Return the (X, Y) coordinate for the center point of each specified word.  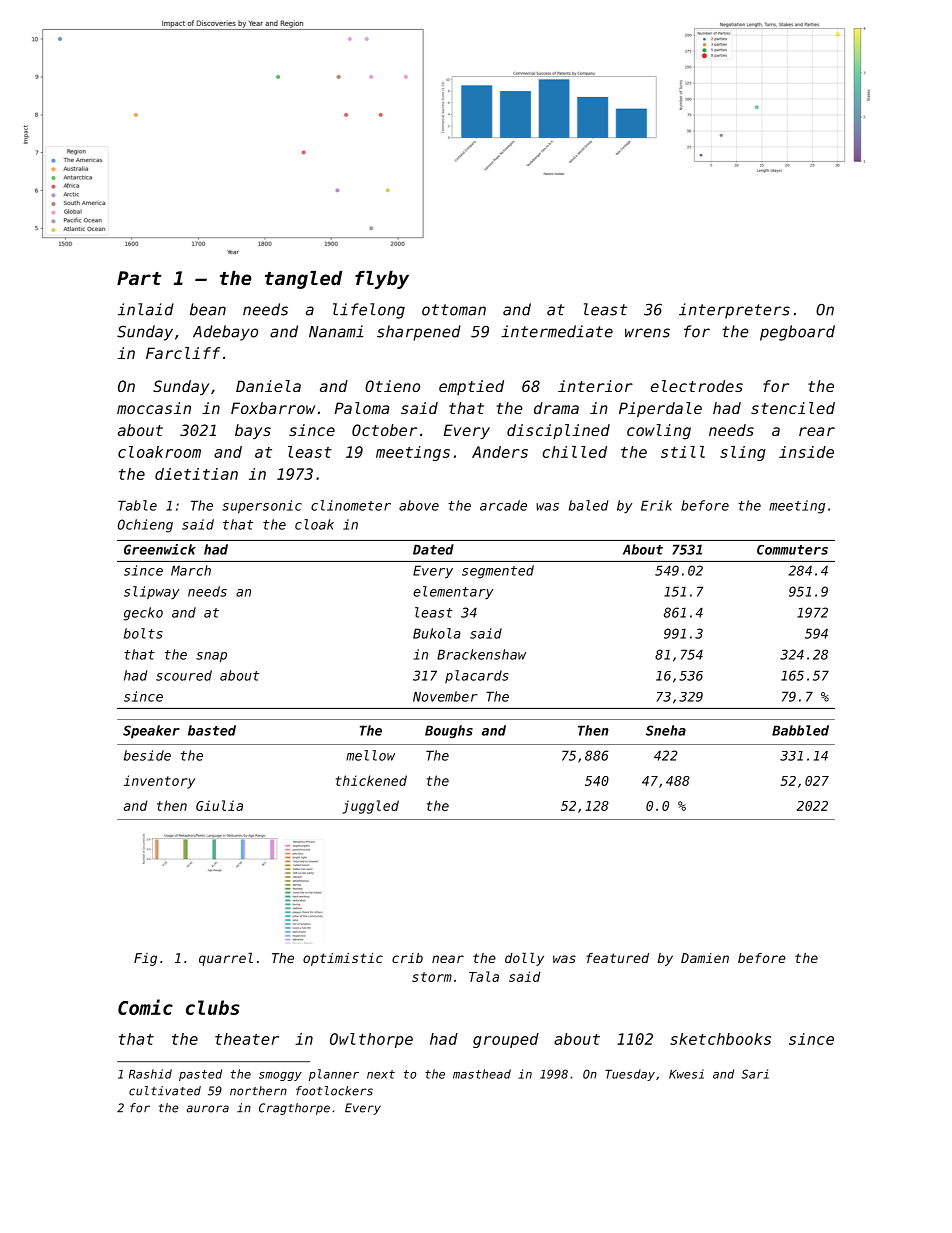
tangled (303, 280)
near (448, 959)
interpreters (734, 311)
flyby (382, 280)
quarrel (226, 959)
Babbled (800, 730)
